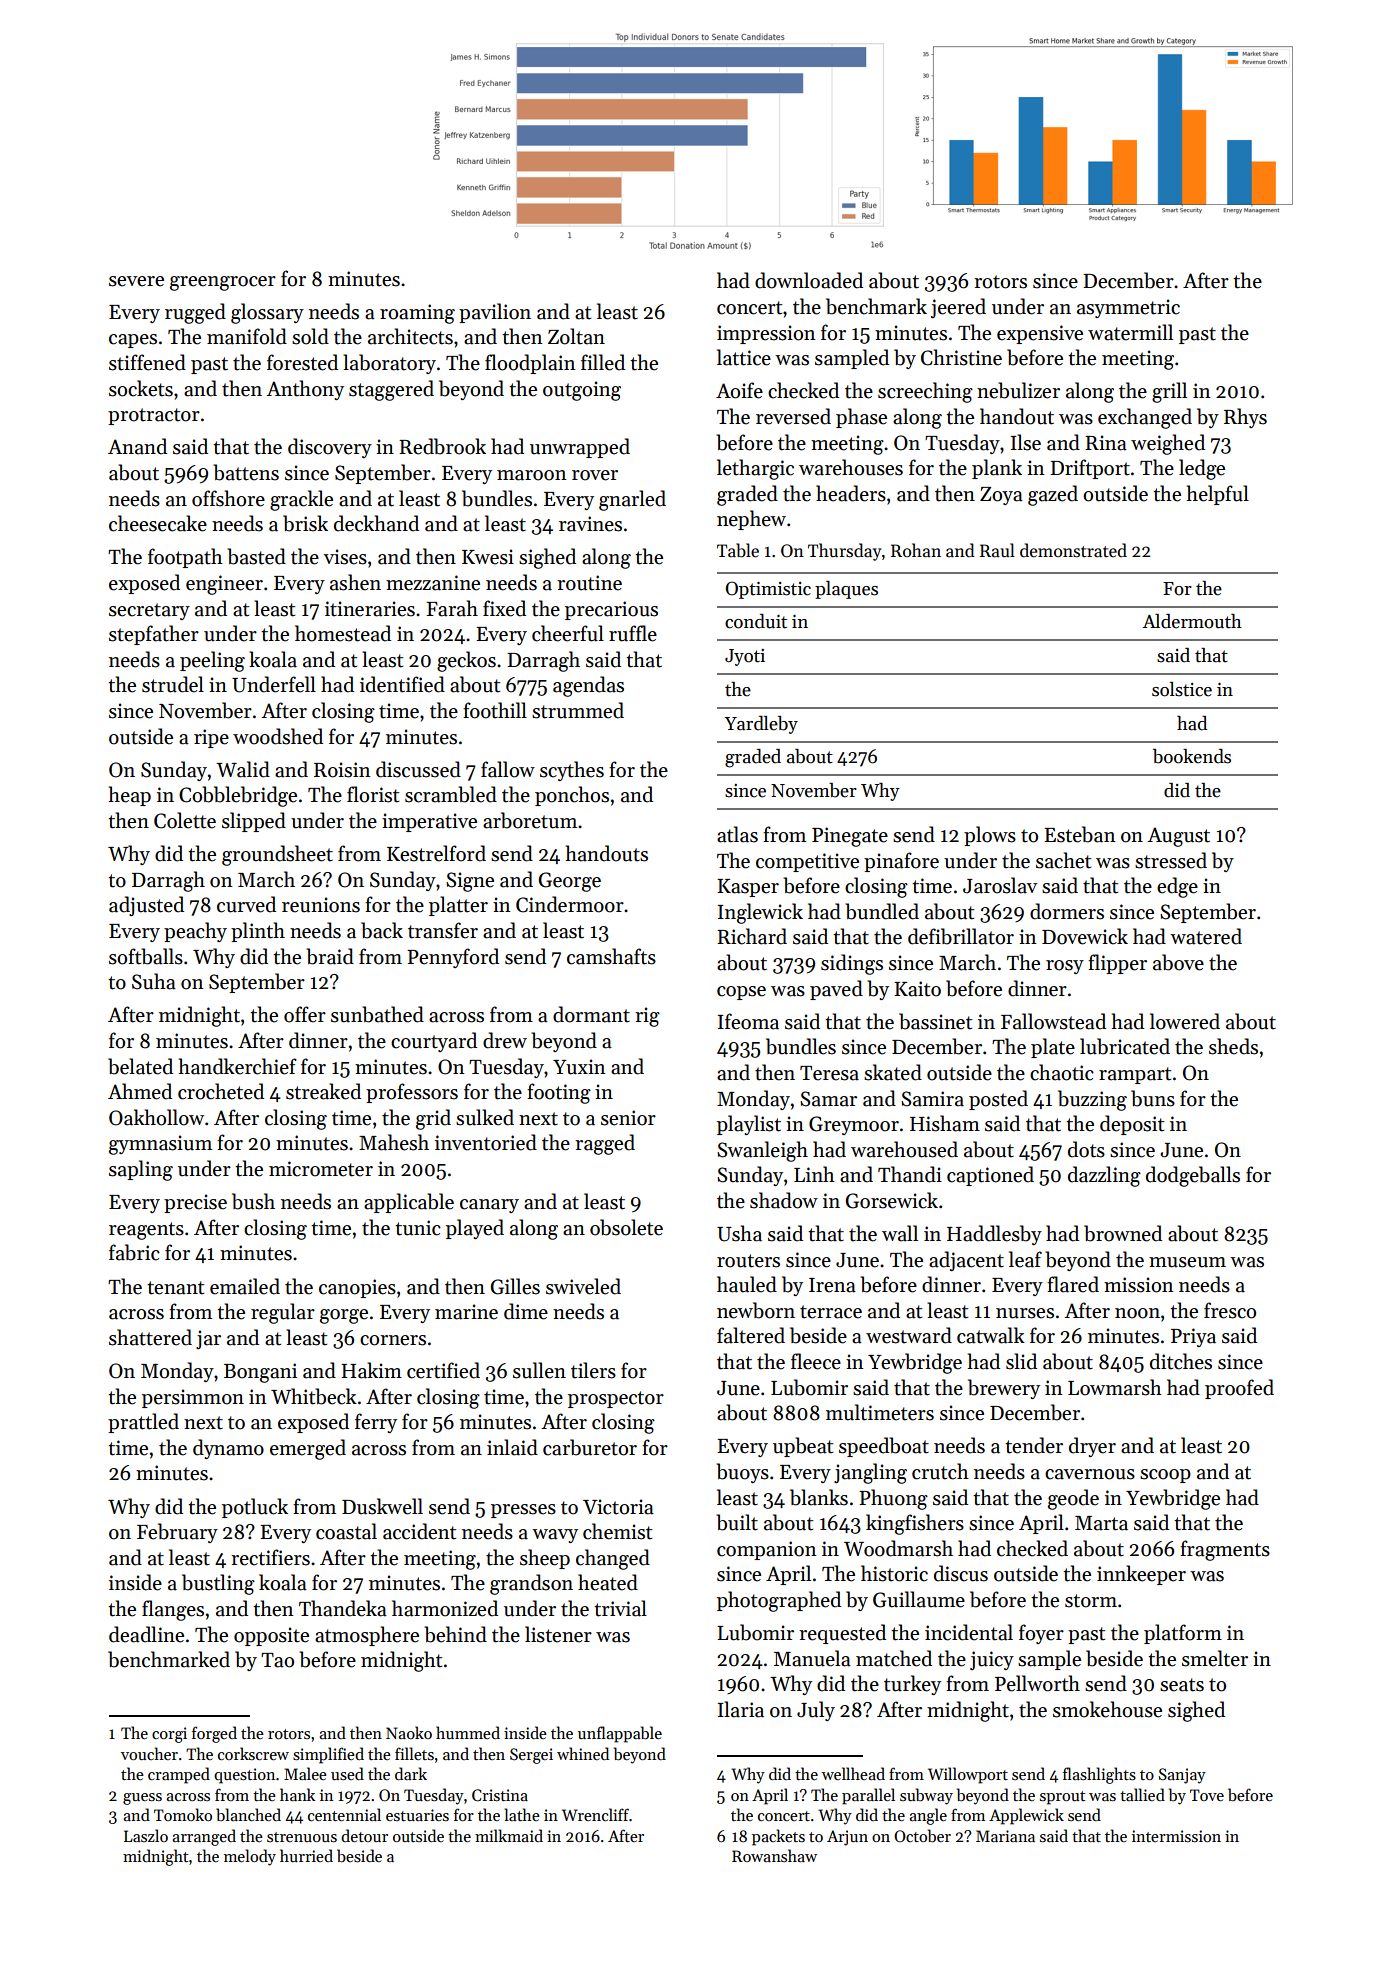  I want to click on hummed, so click(468, 1732).
